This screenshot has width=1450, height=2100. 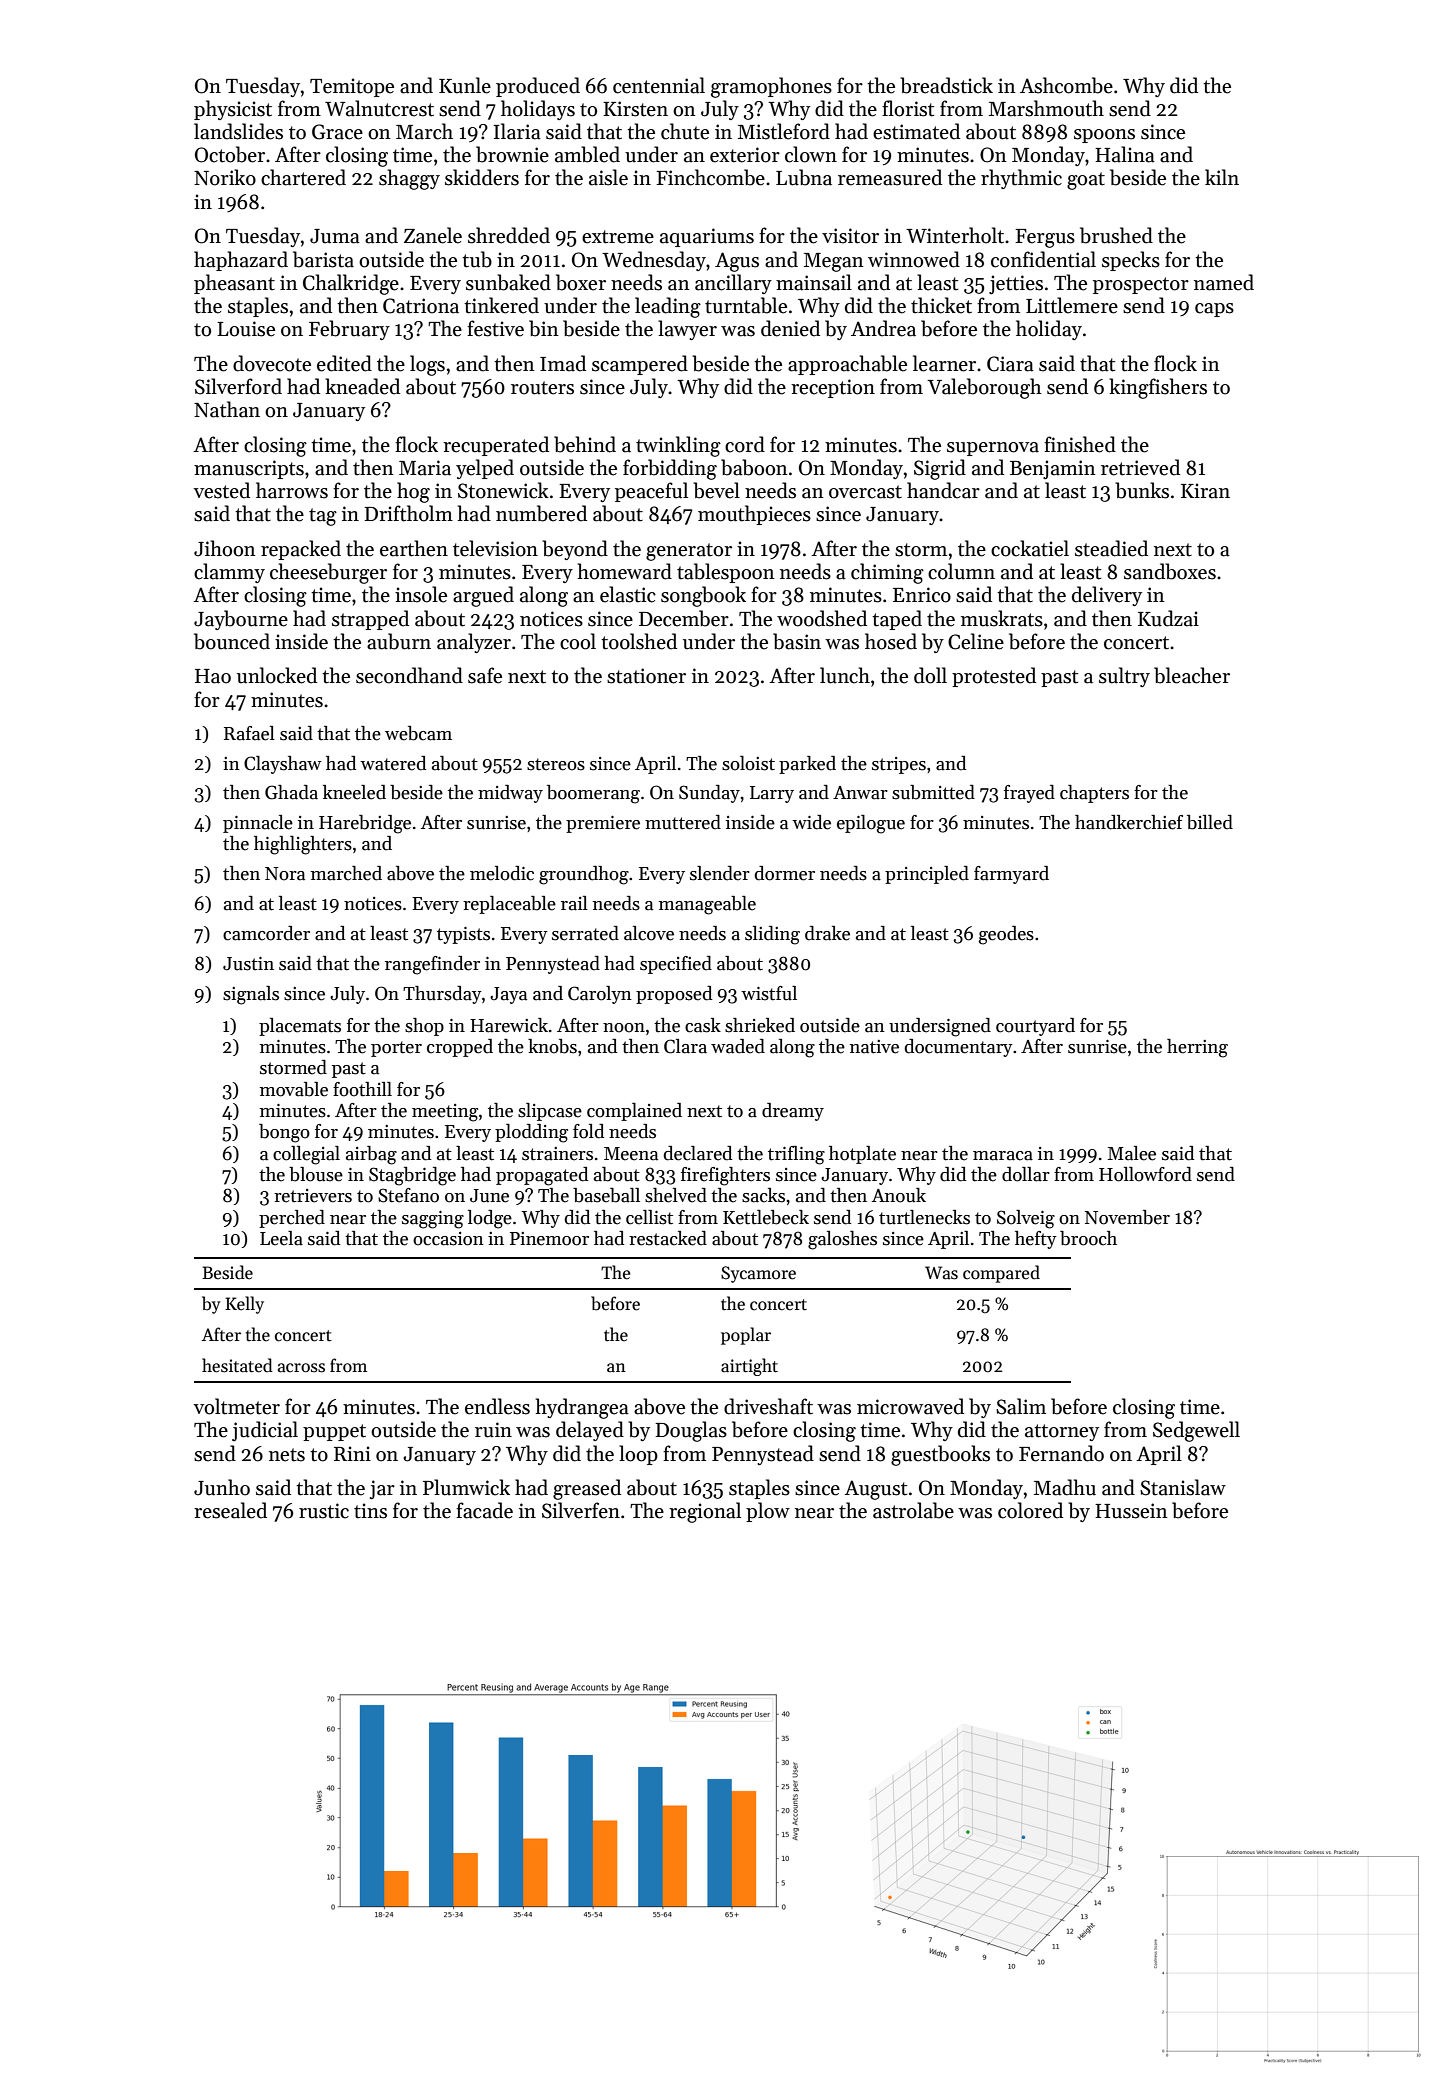 I want to click on billed, so click(x=1210, y=822).
